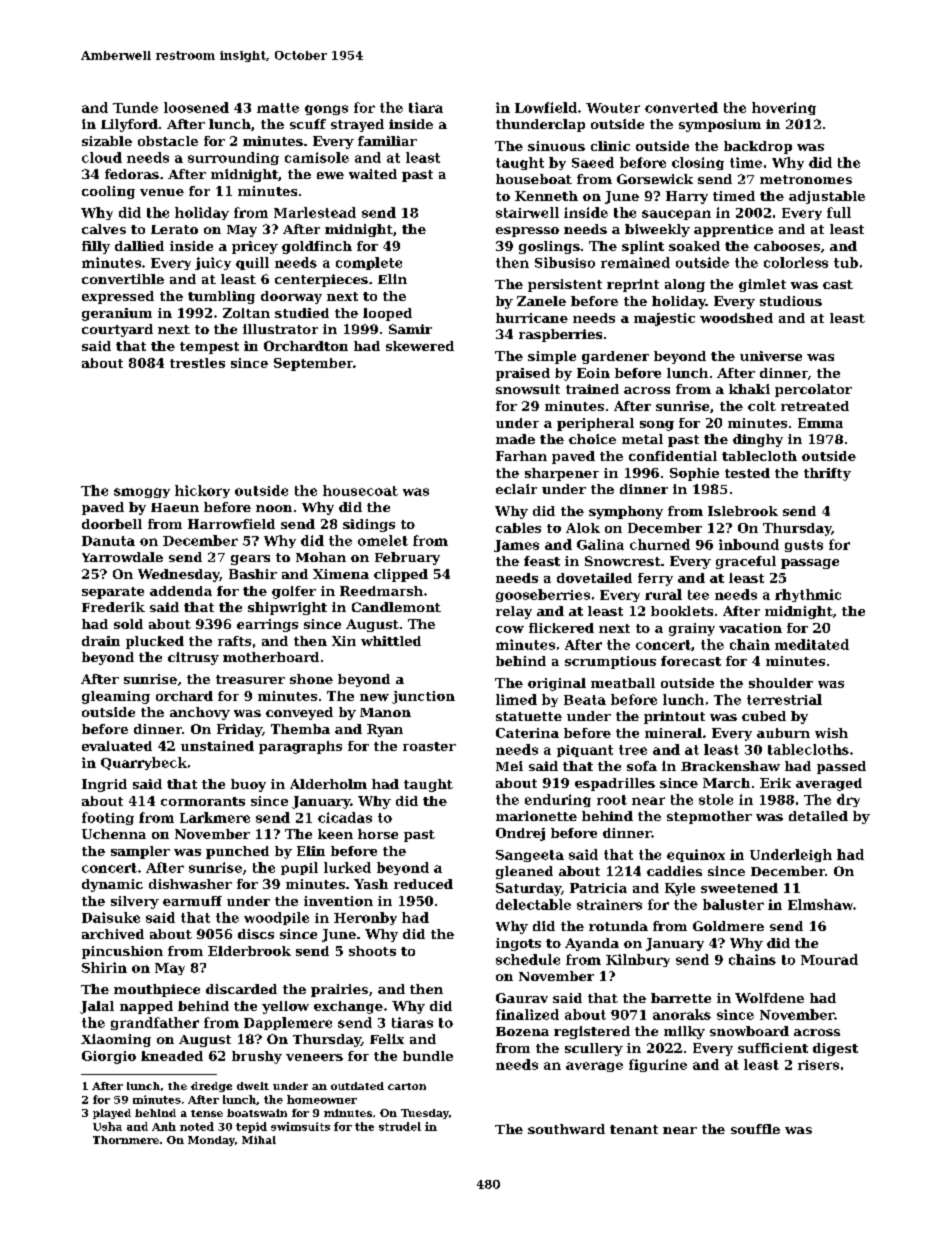 The height and width of the screenshot is (1233, 952). I want to click on evaluated, so click(117, 746).
